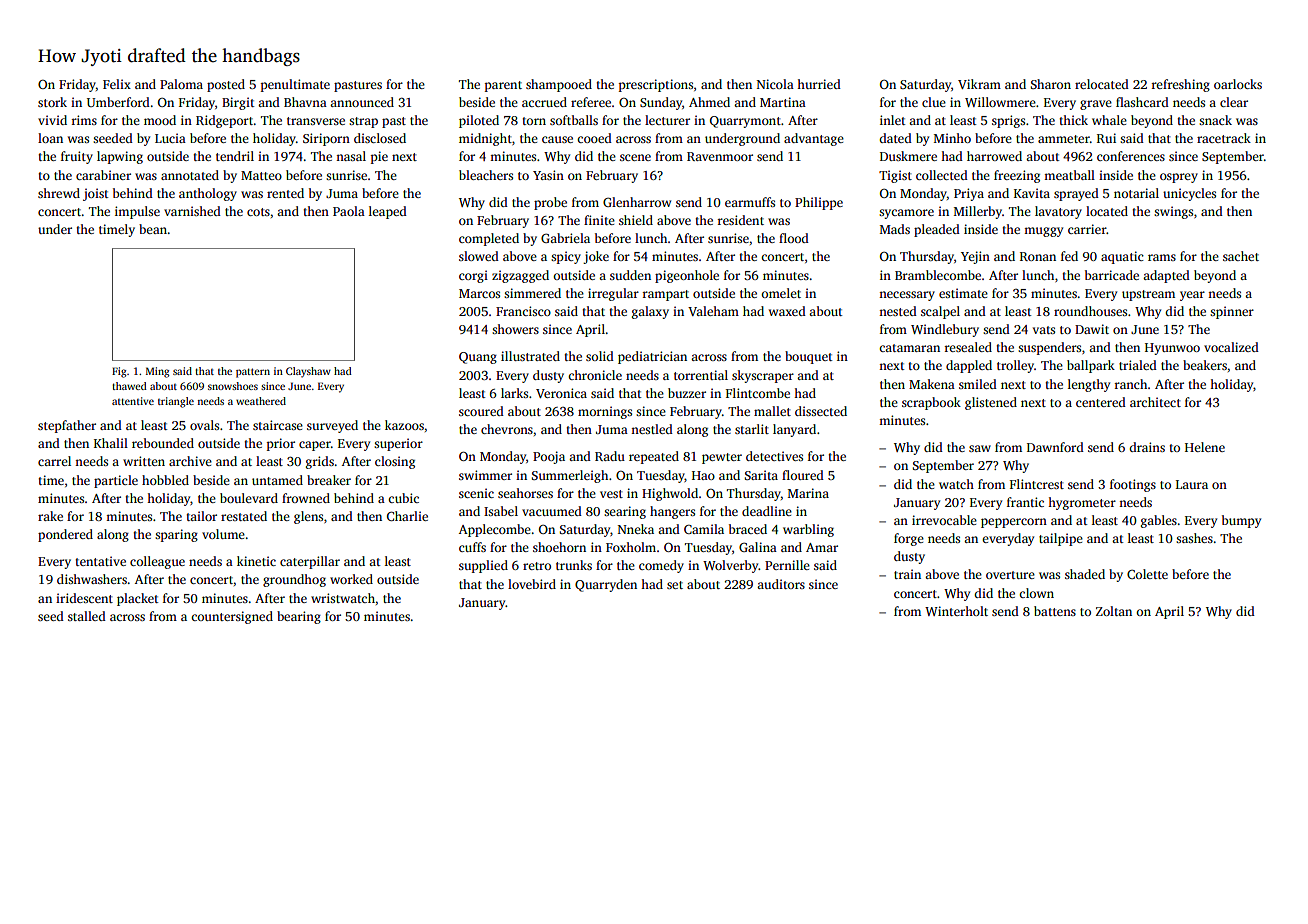 The height and width of the screenshot is (924, 1308). Describe the element at coordinates (1142, 102) in the screenshot. I see `flashcard` at that location.
